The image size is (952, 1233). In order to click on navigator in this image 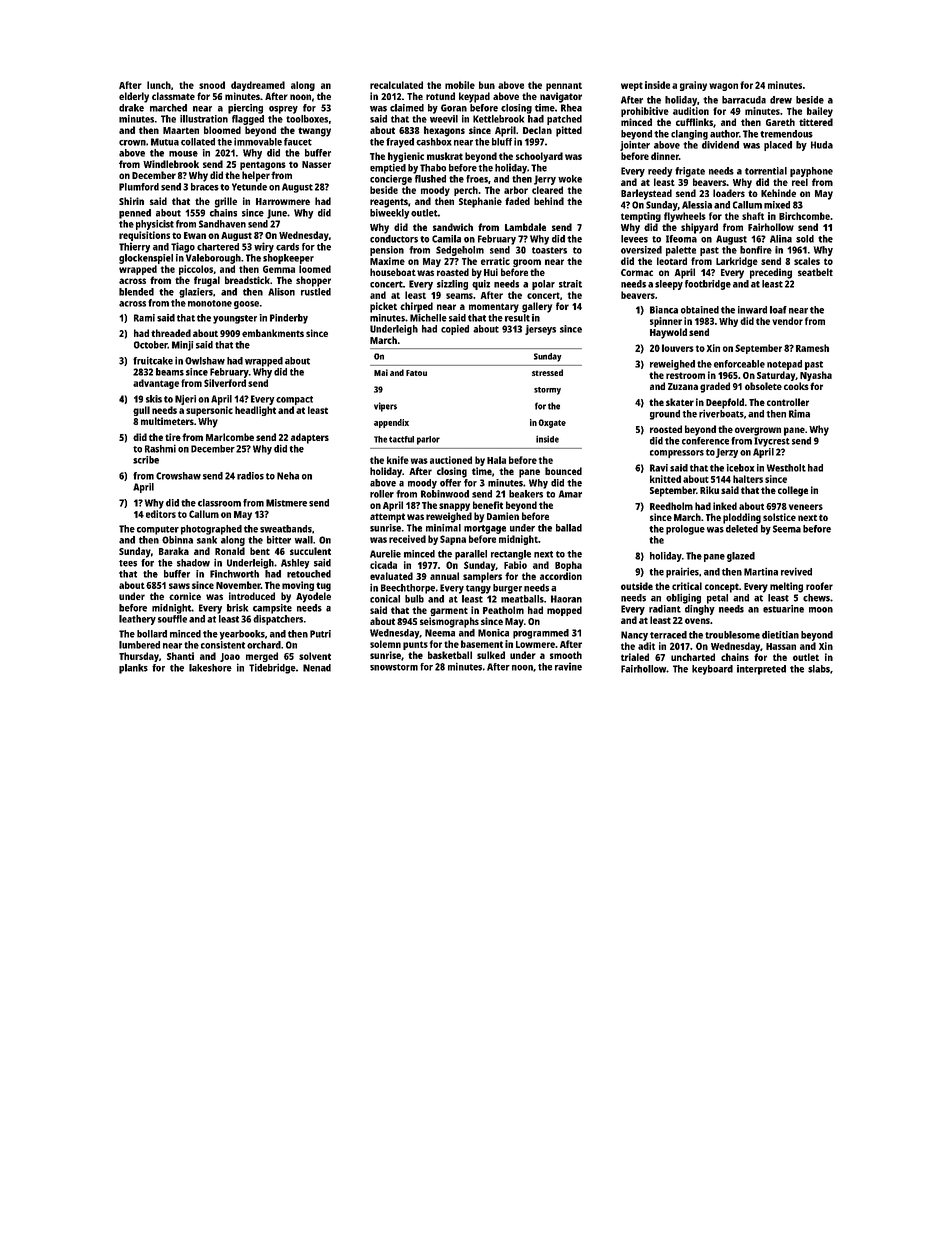, I will do `click(561, 97)`.
